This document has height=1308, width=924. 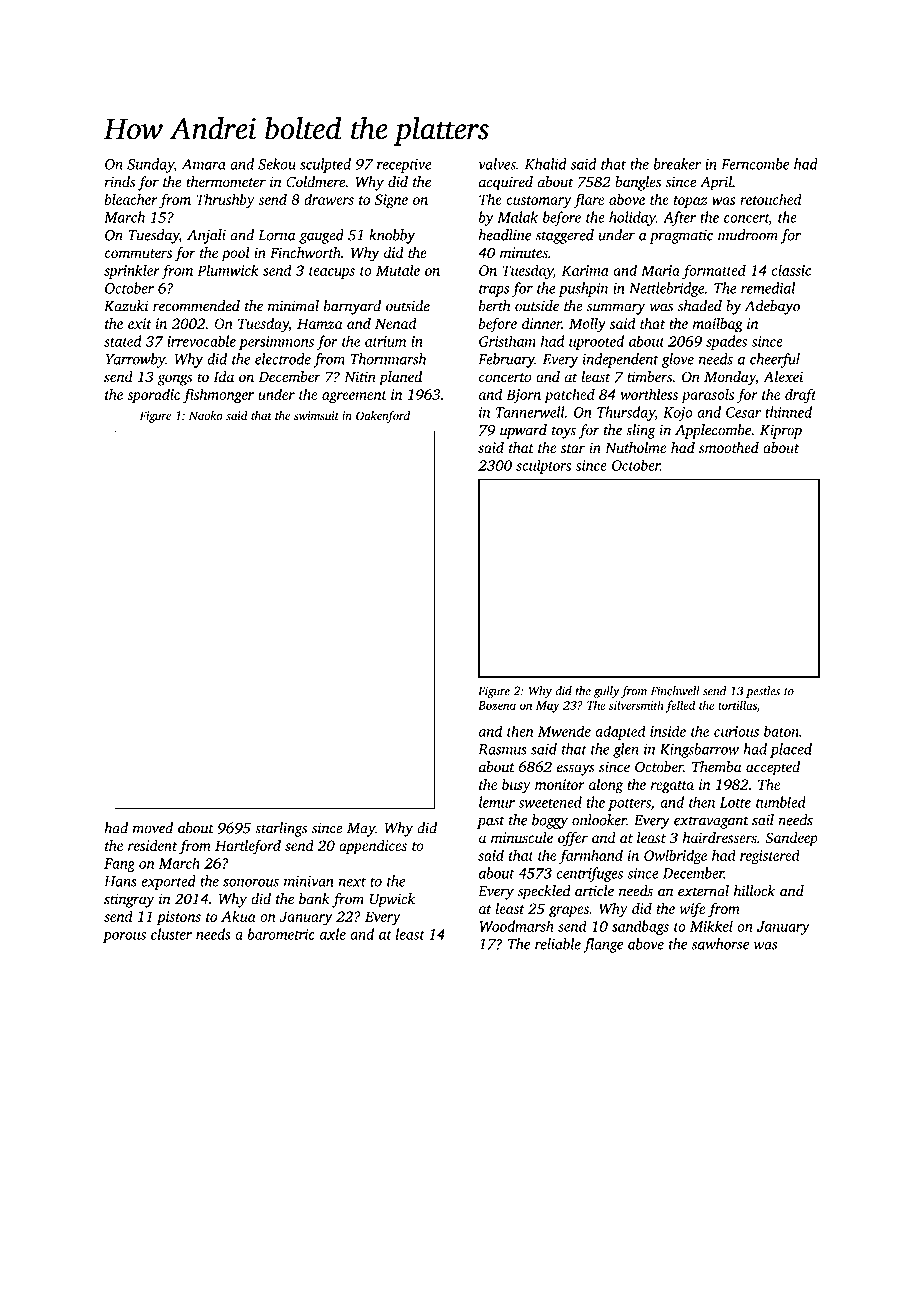 I want to click on Karima, so click(x=585, y=270).
